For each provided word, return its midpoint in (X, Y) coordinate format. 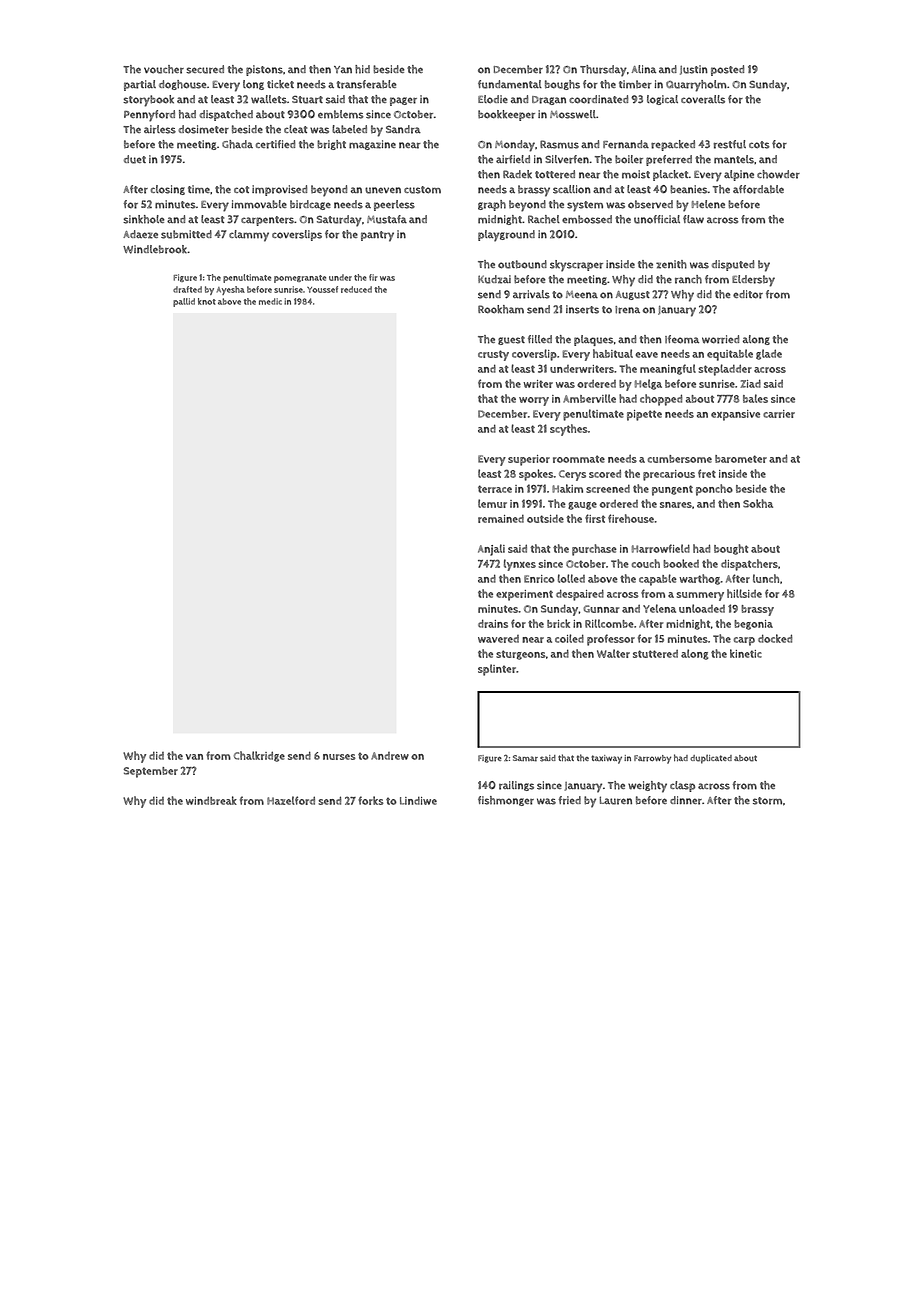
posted (728, 70)
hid (362, 69)
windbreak (211, 800)
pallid (184, 302)
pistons (264, 70)
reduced (356, 289)
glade (769, 354)
